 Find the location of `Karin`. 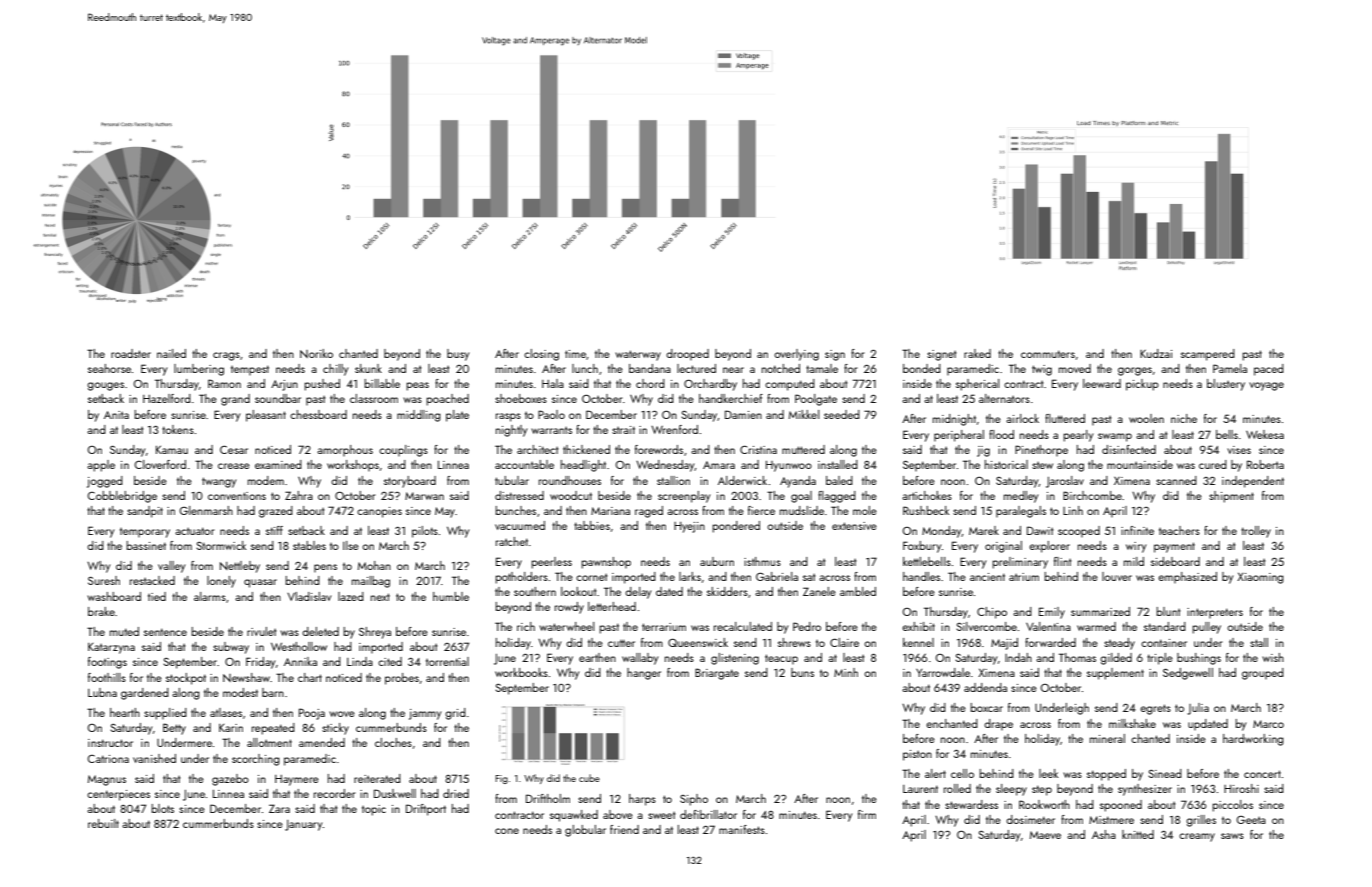

Karin is located at coordinates (231, 728).
